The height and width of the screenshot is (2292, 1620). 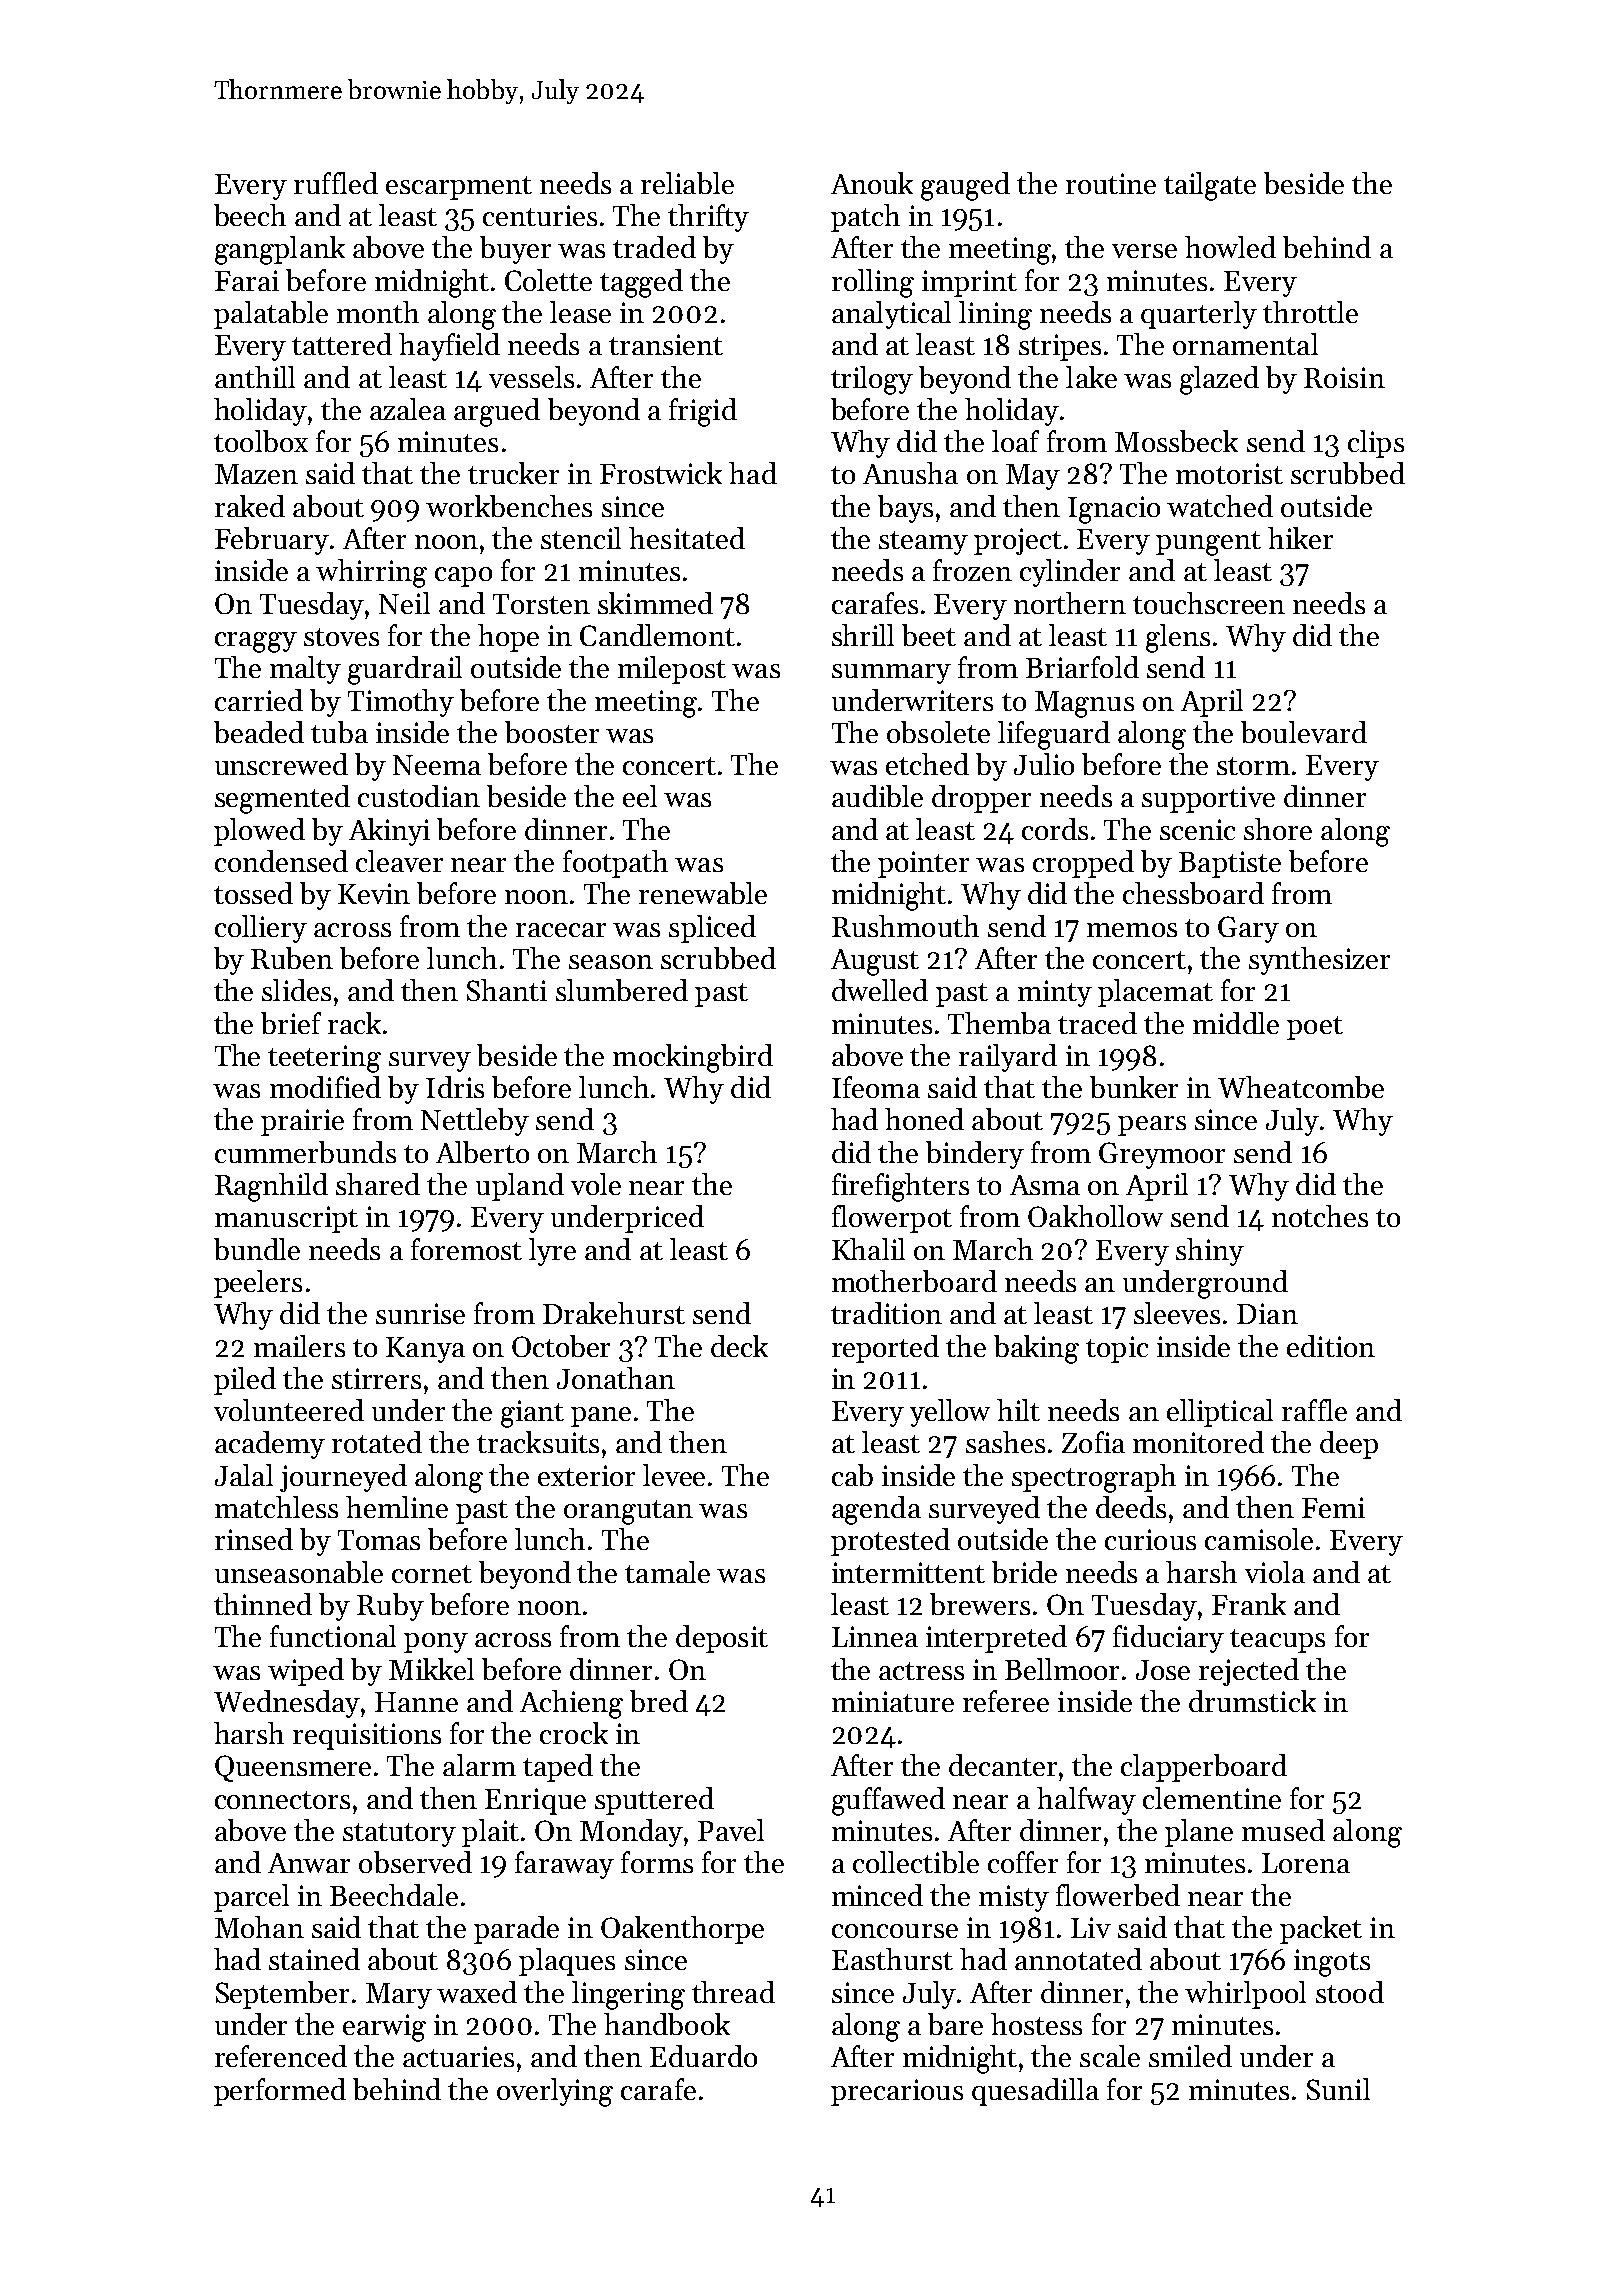 I want to click on stained, so click(x=314, y=1959).
